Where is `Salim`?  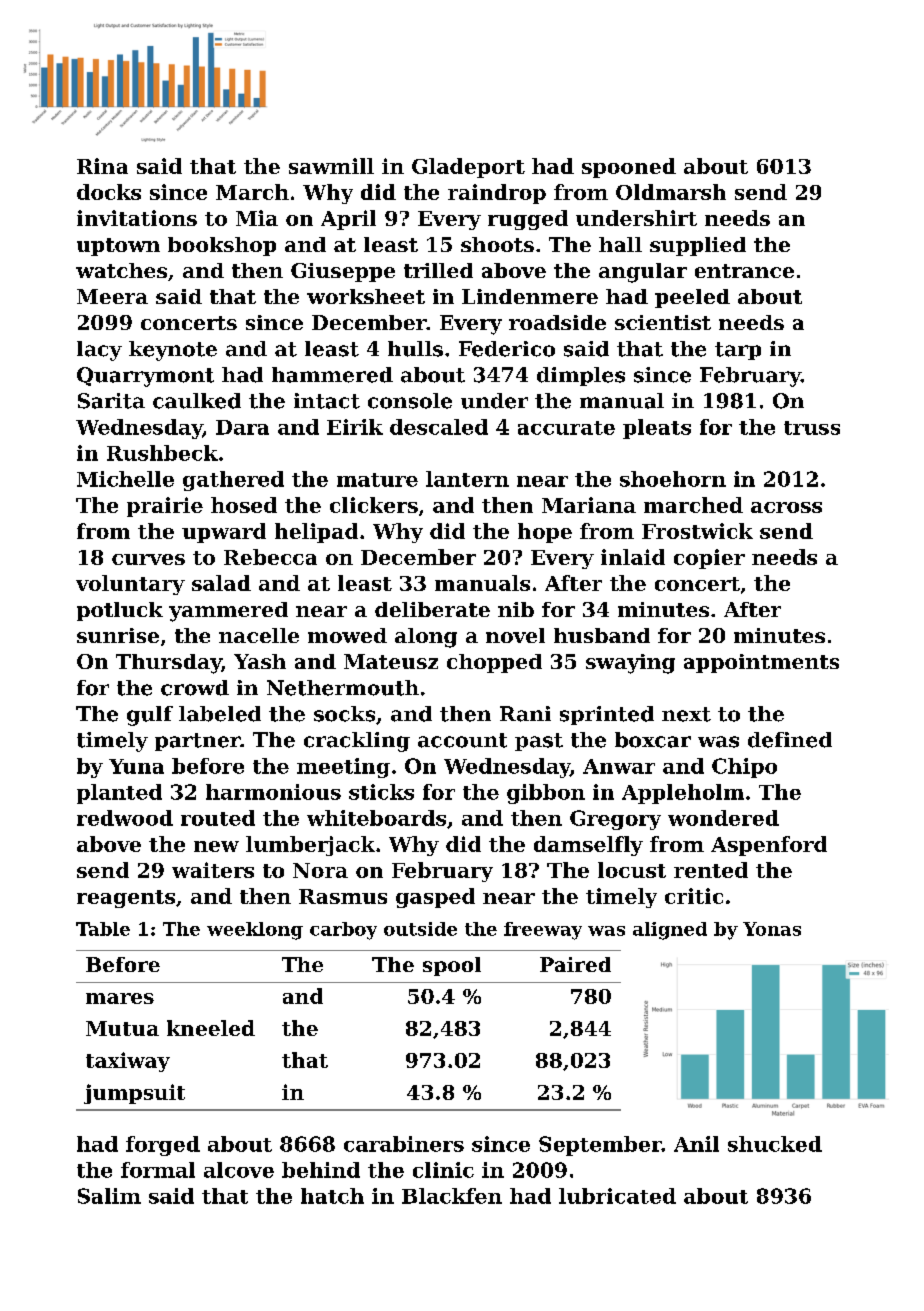 Salim is located at coordinates (109, 1196).
